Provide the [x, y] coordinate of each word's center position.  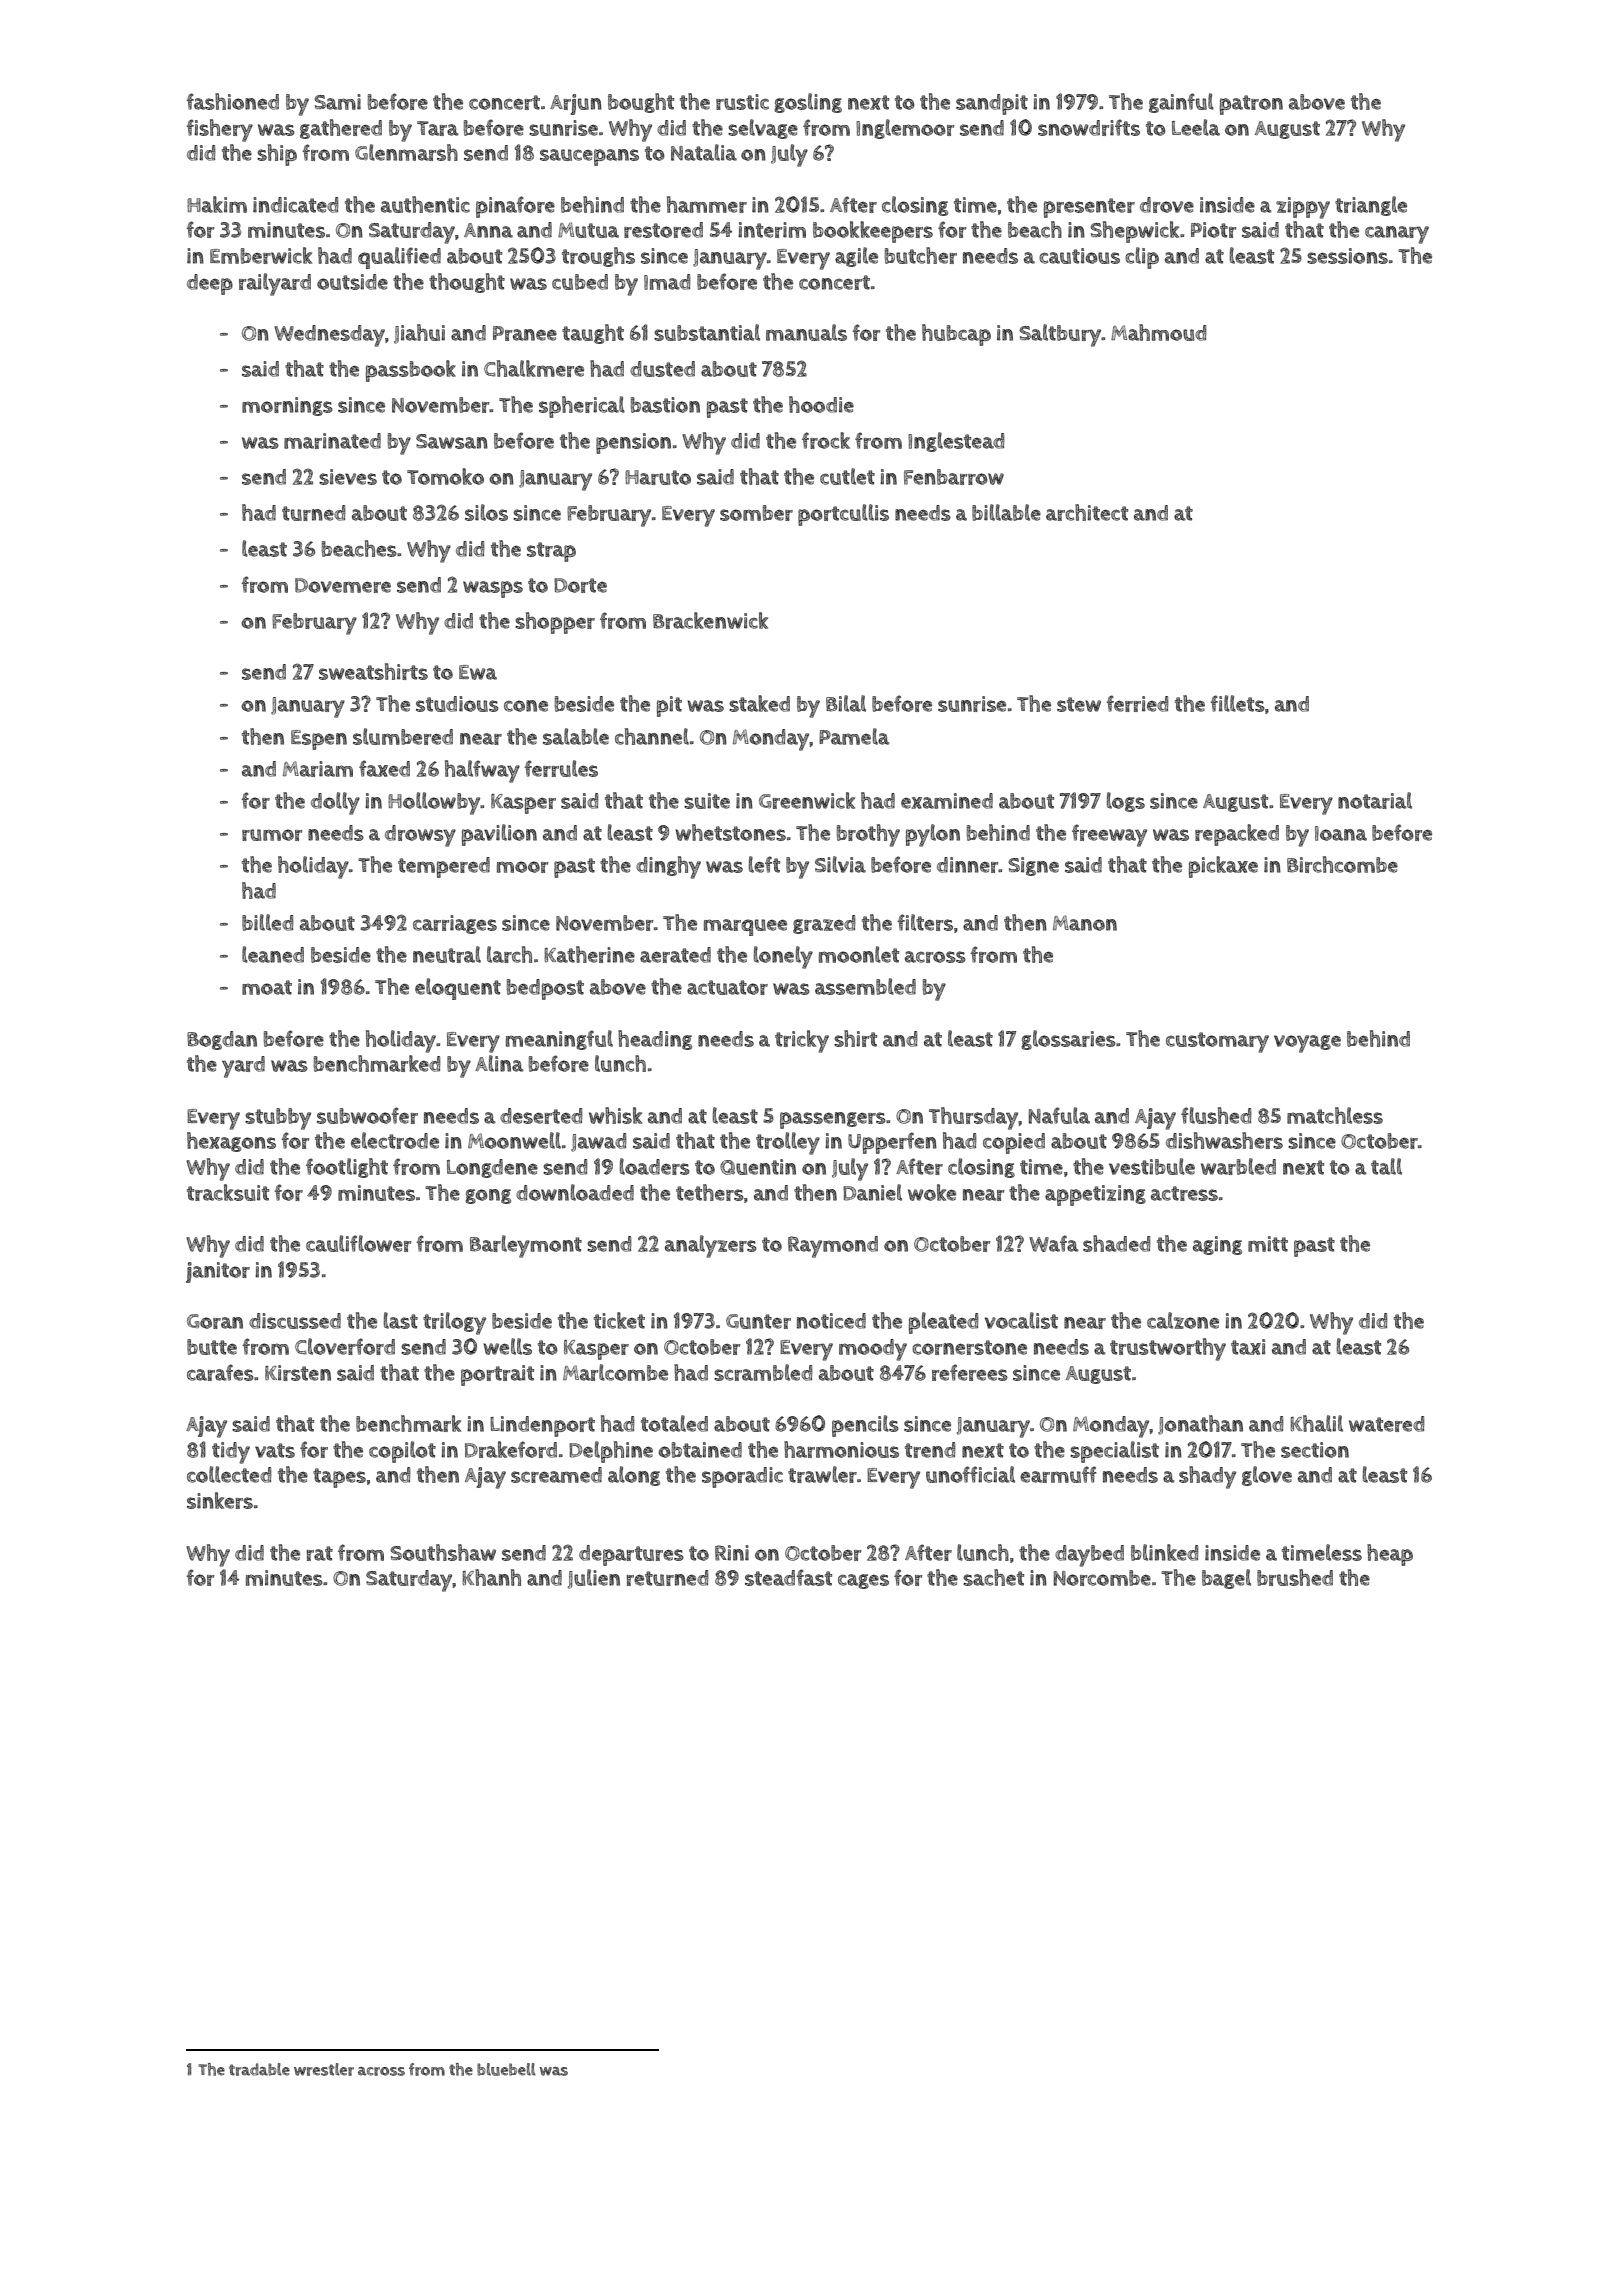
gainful [1181, 103]
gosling [808, 103]
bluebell [506, 2069]
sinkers [220, 1500]
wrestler [324, 2069]
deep [210, 284]
